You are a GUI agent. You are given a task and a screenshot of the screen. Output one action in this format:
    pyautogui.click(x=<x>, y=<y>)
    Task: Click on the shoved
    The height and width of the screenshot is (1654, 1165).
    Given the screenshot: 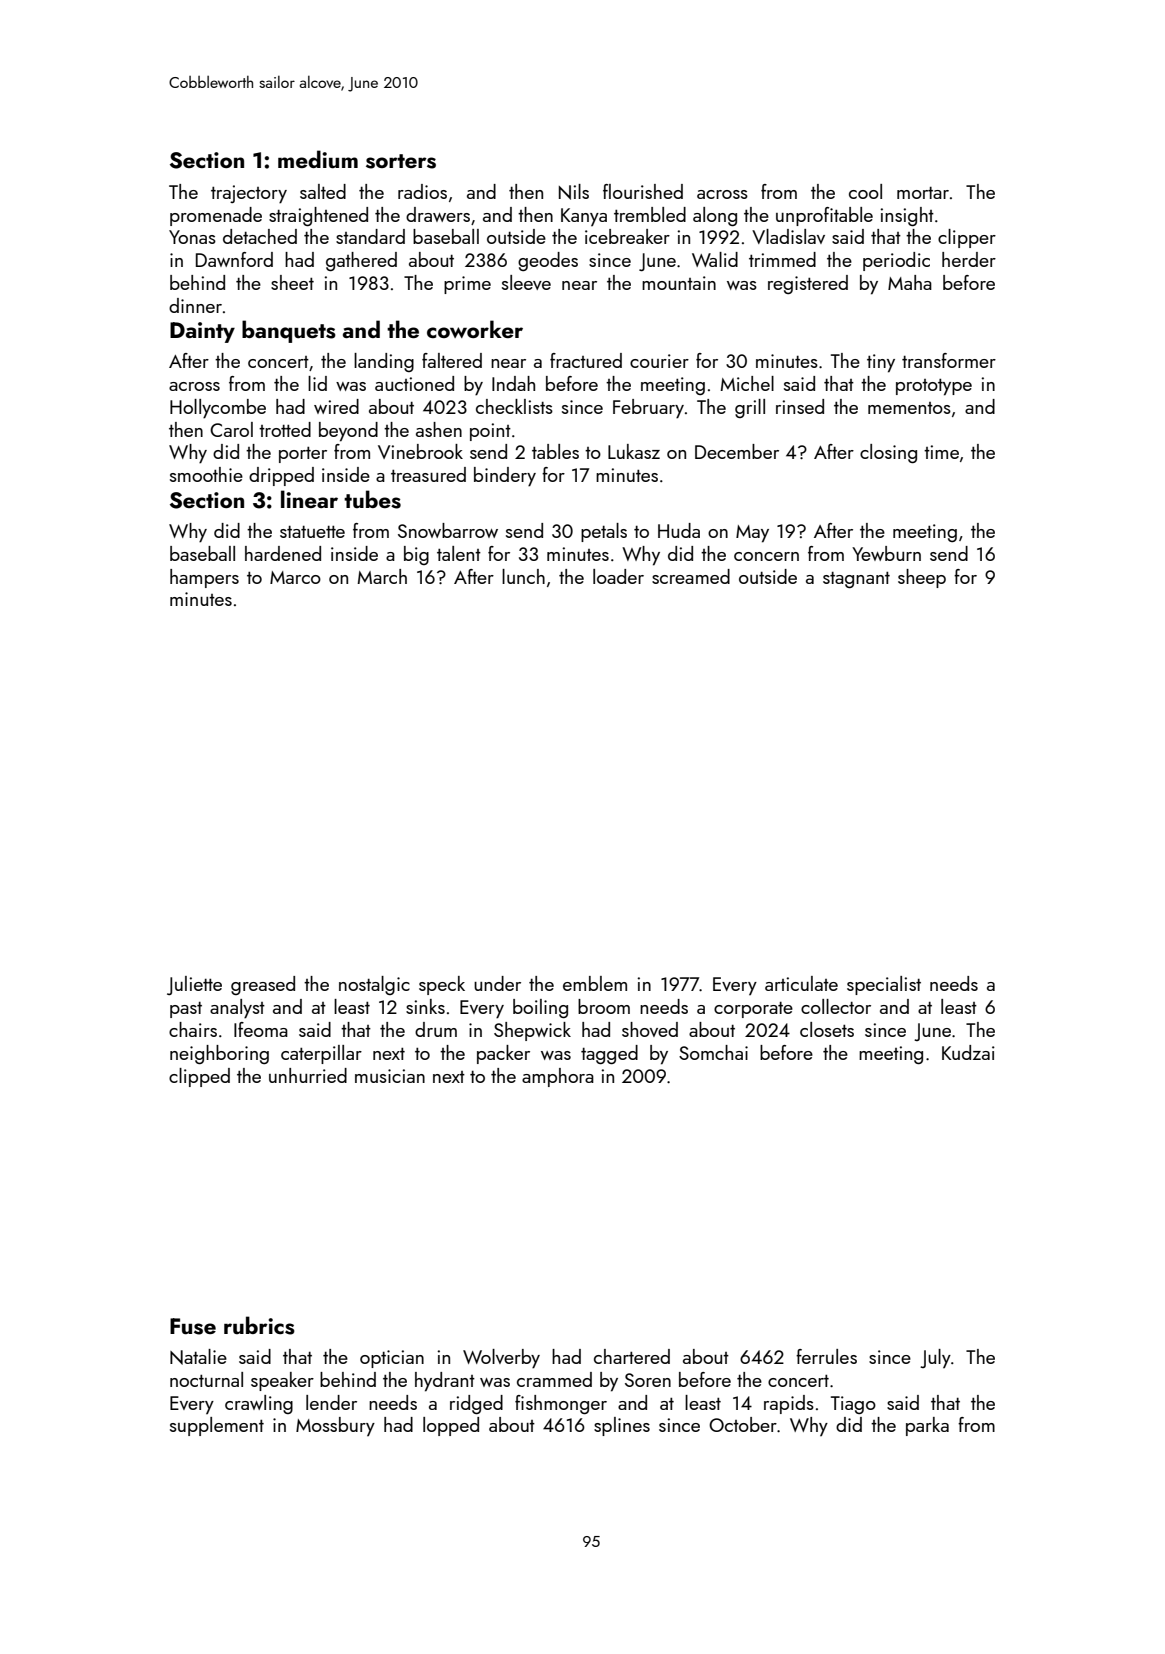 What is the action you would take?
    pyautogui.click(x=650, y=1029)
